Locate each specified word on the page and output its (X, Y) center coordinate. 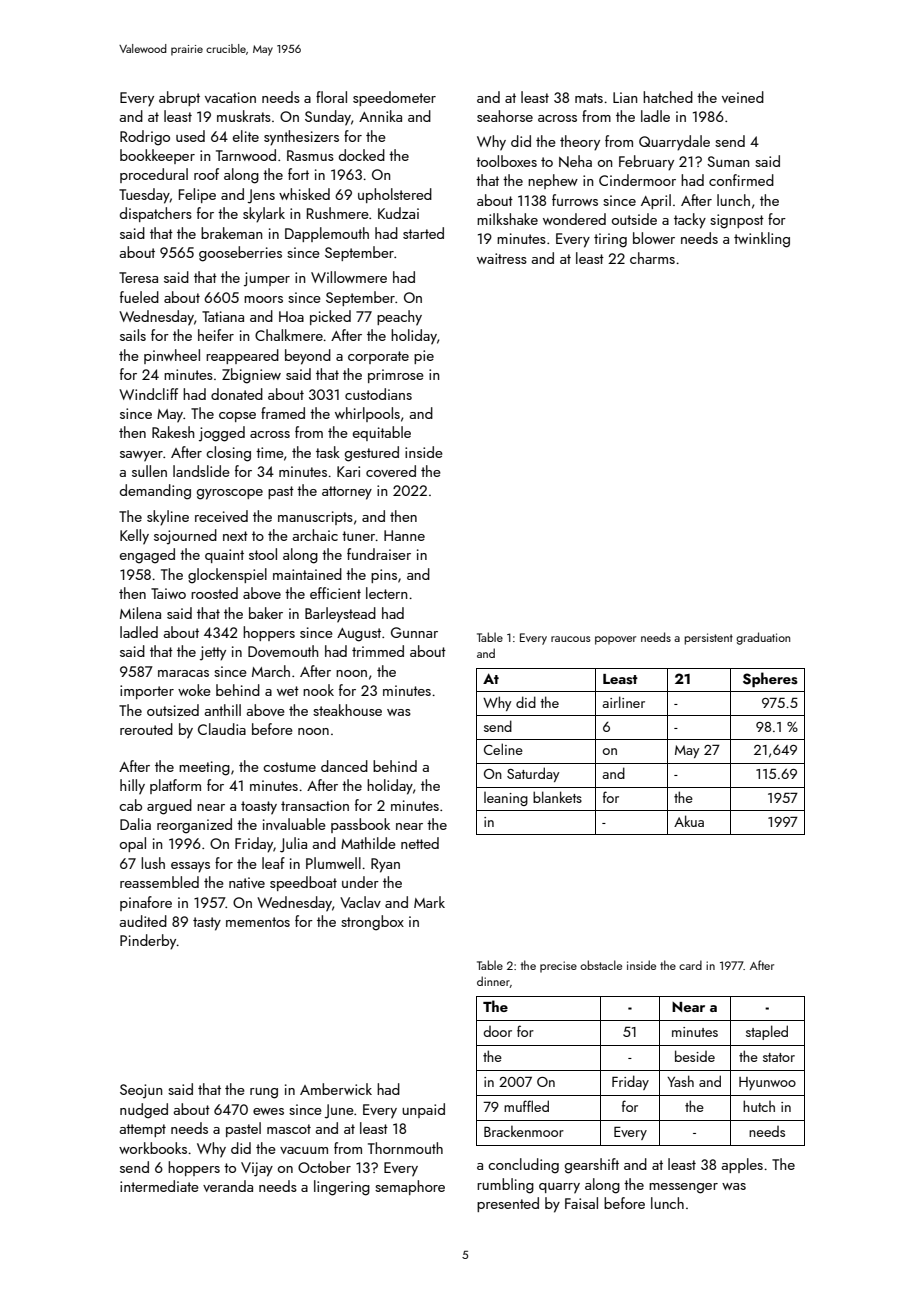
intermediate (159, 1186)
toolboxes (506, 161)
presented (508, 1204)
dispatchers (156, 214)
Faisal (581, 1203)
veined (743, 97)
